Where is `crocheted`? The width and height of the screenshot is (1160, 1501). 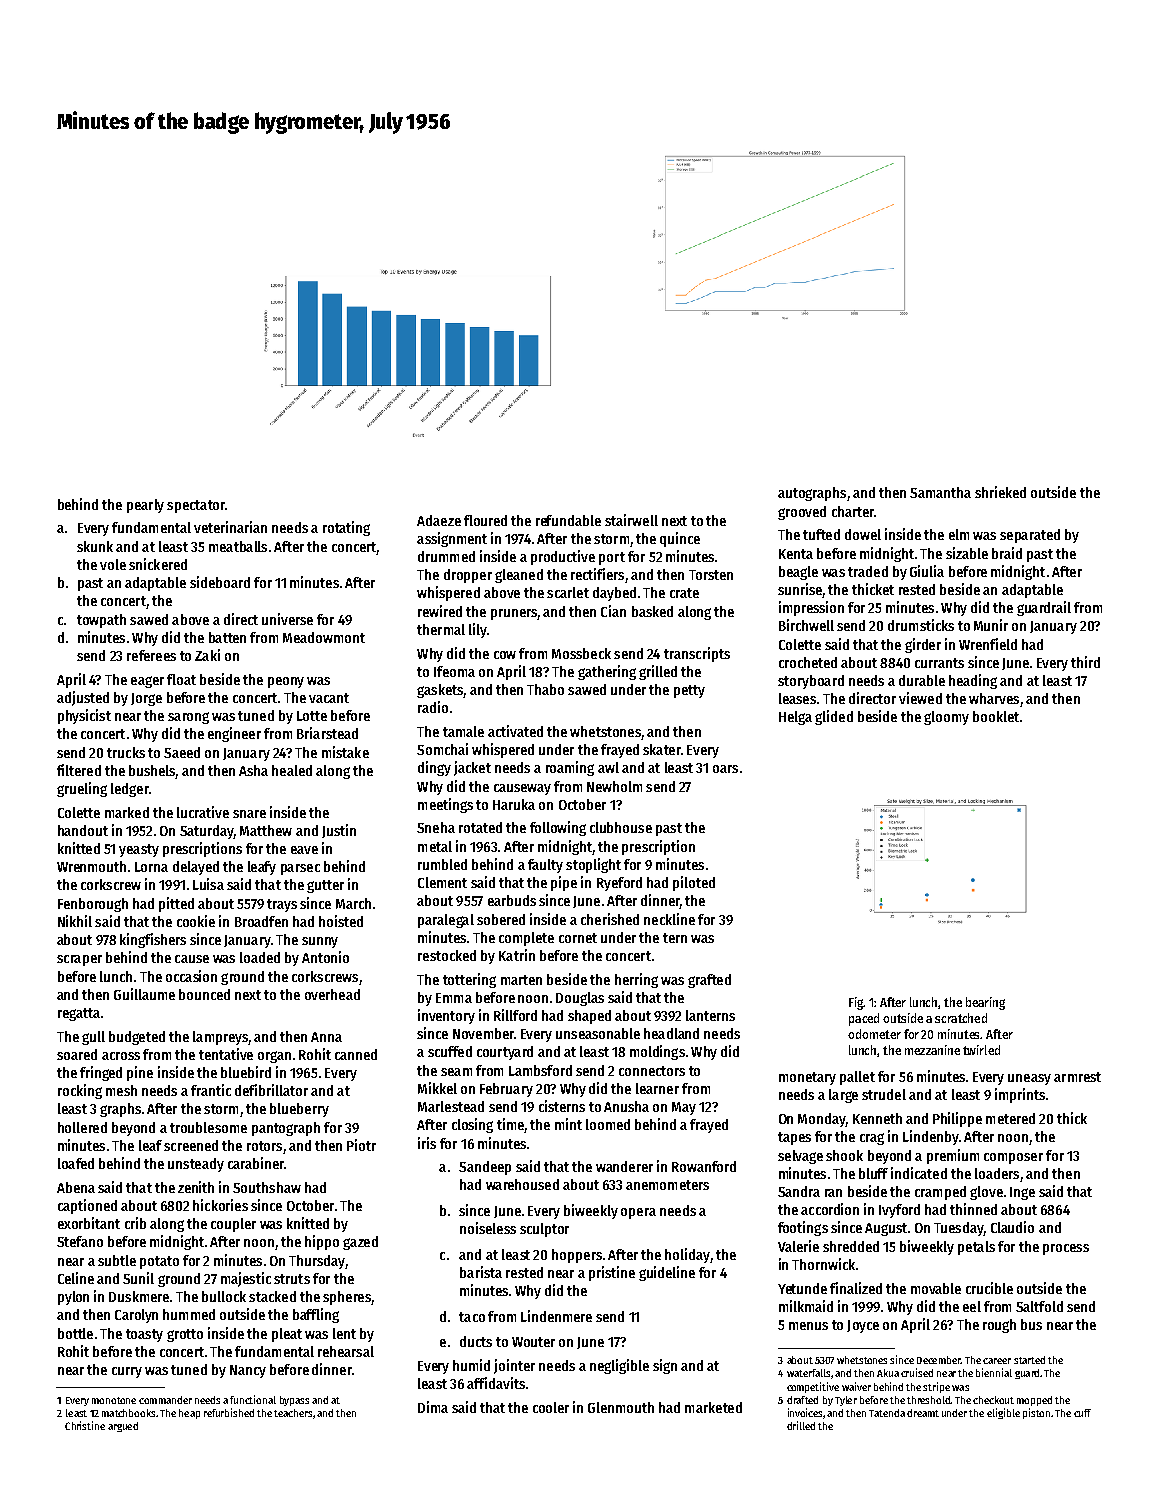 crocheted is located at coordinates (808, 662).
